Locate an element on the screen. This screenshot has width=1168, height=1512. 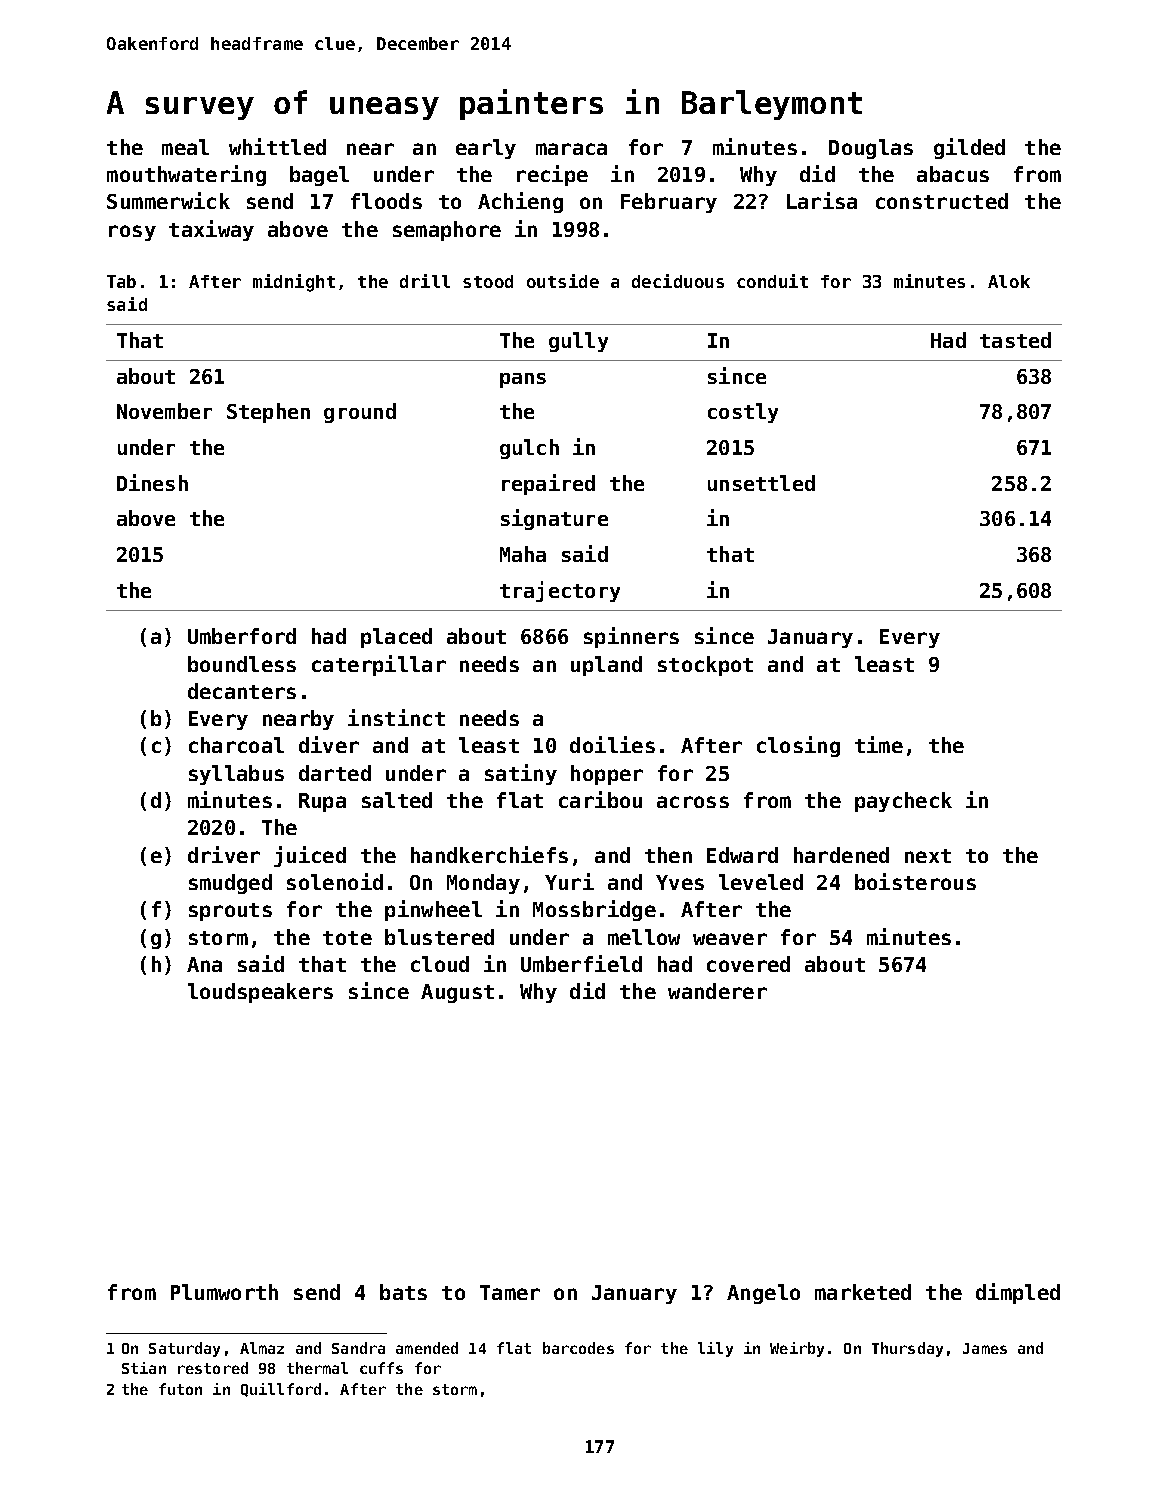
time is located at coordinates (879, 744).
